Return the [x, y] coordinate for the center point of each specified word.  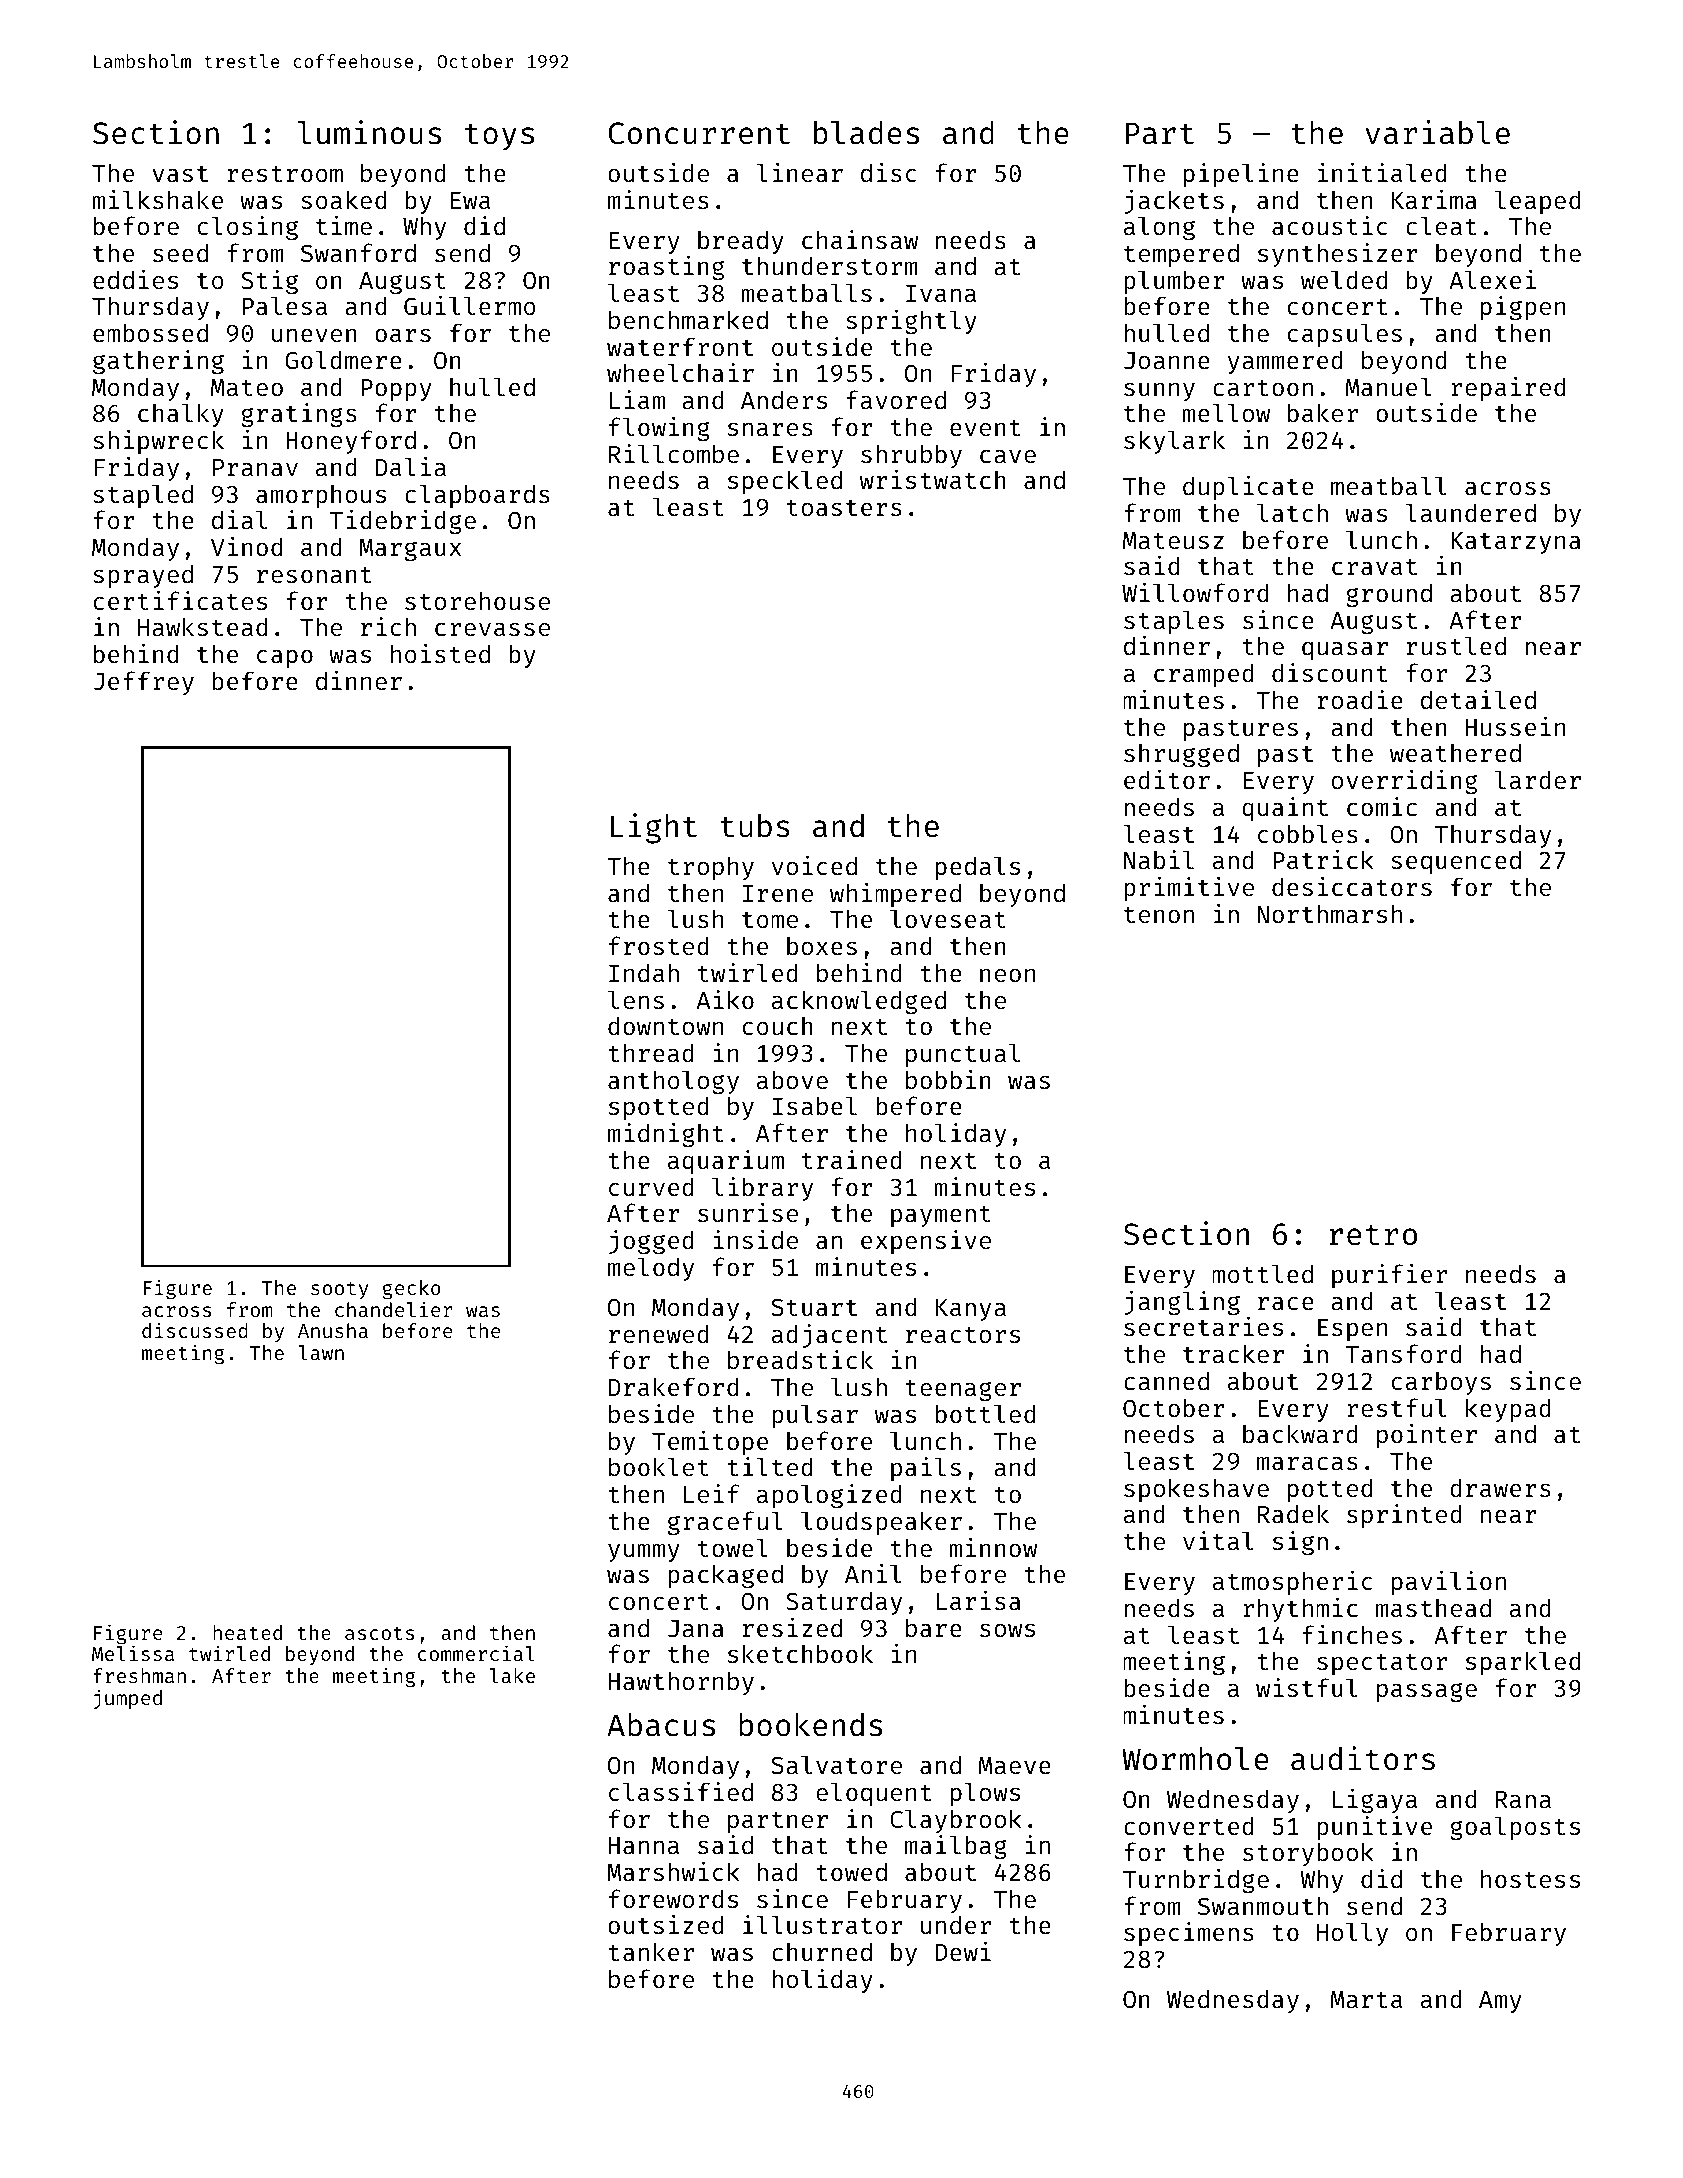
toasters [844, 508]
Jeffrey [143, 683]
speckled [785, 482]
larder [1538, 780]
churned [822, 1952]
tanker [651, 1952]
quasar [1345, 650]
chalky [181, 415]
